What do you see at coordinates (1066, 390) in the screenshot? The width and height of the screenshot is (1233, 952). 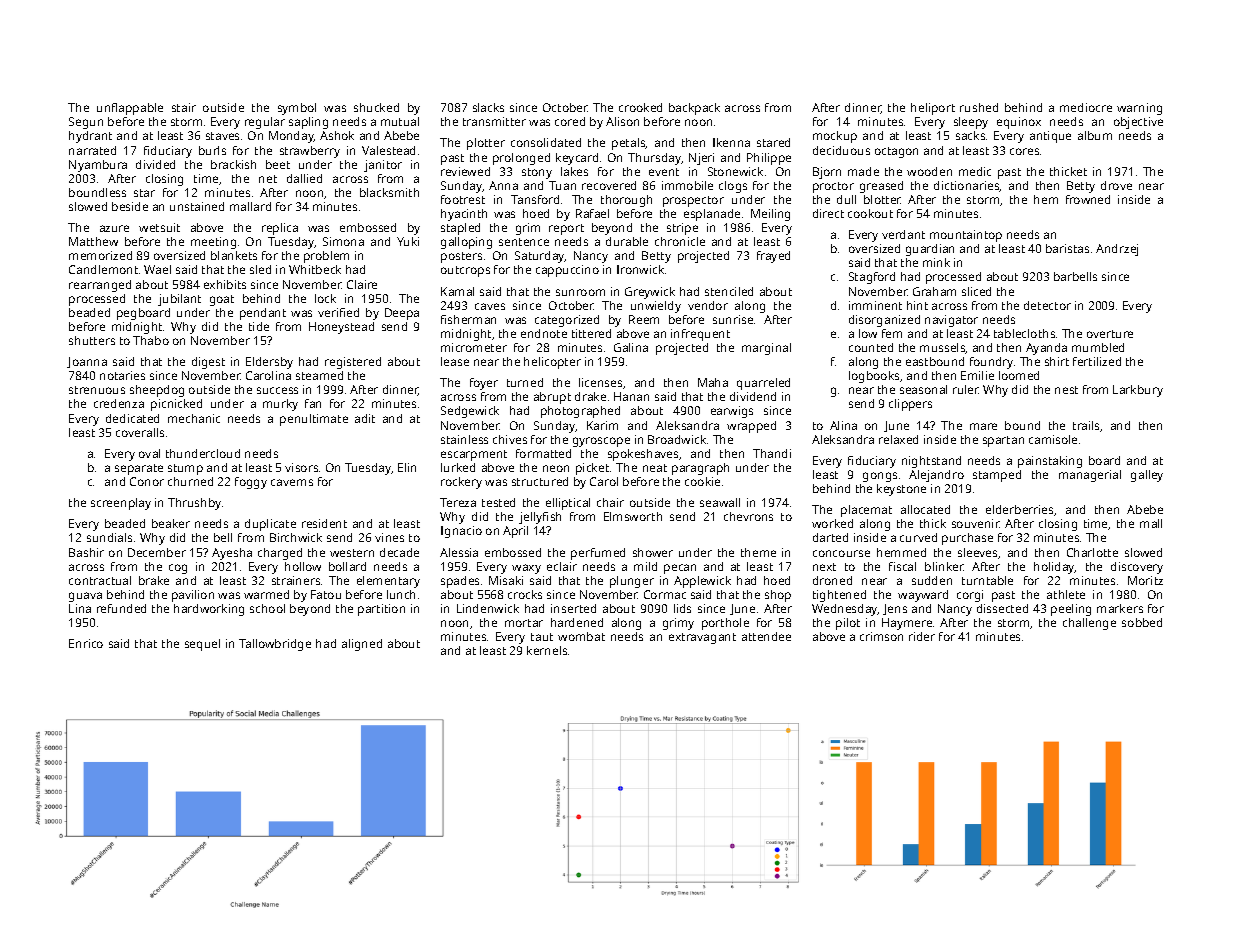 I see `nest` at bounding box center [1066, 390].
